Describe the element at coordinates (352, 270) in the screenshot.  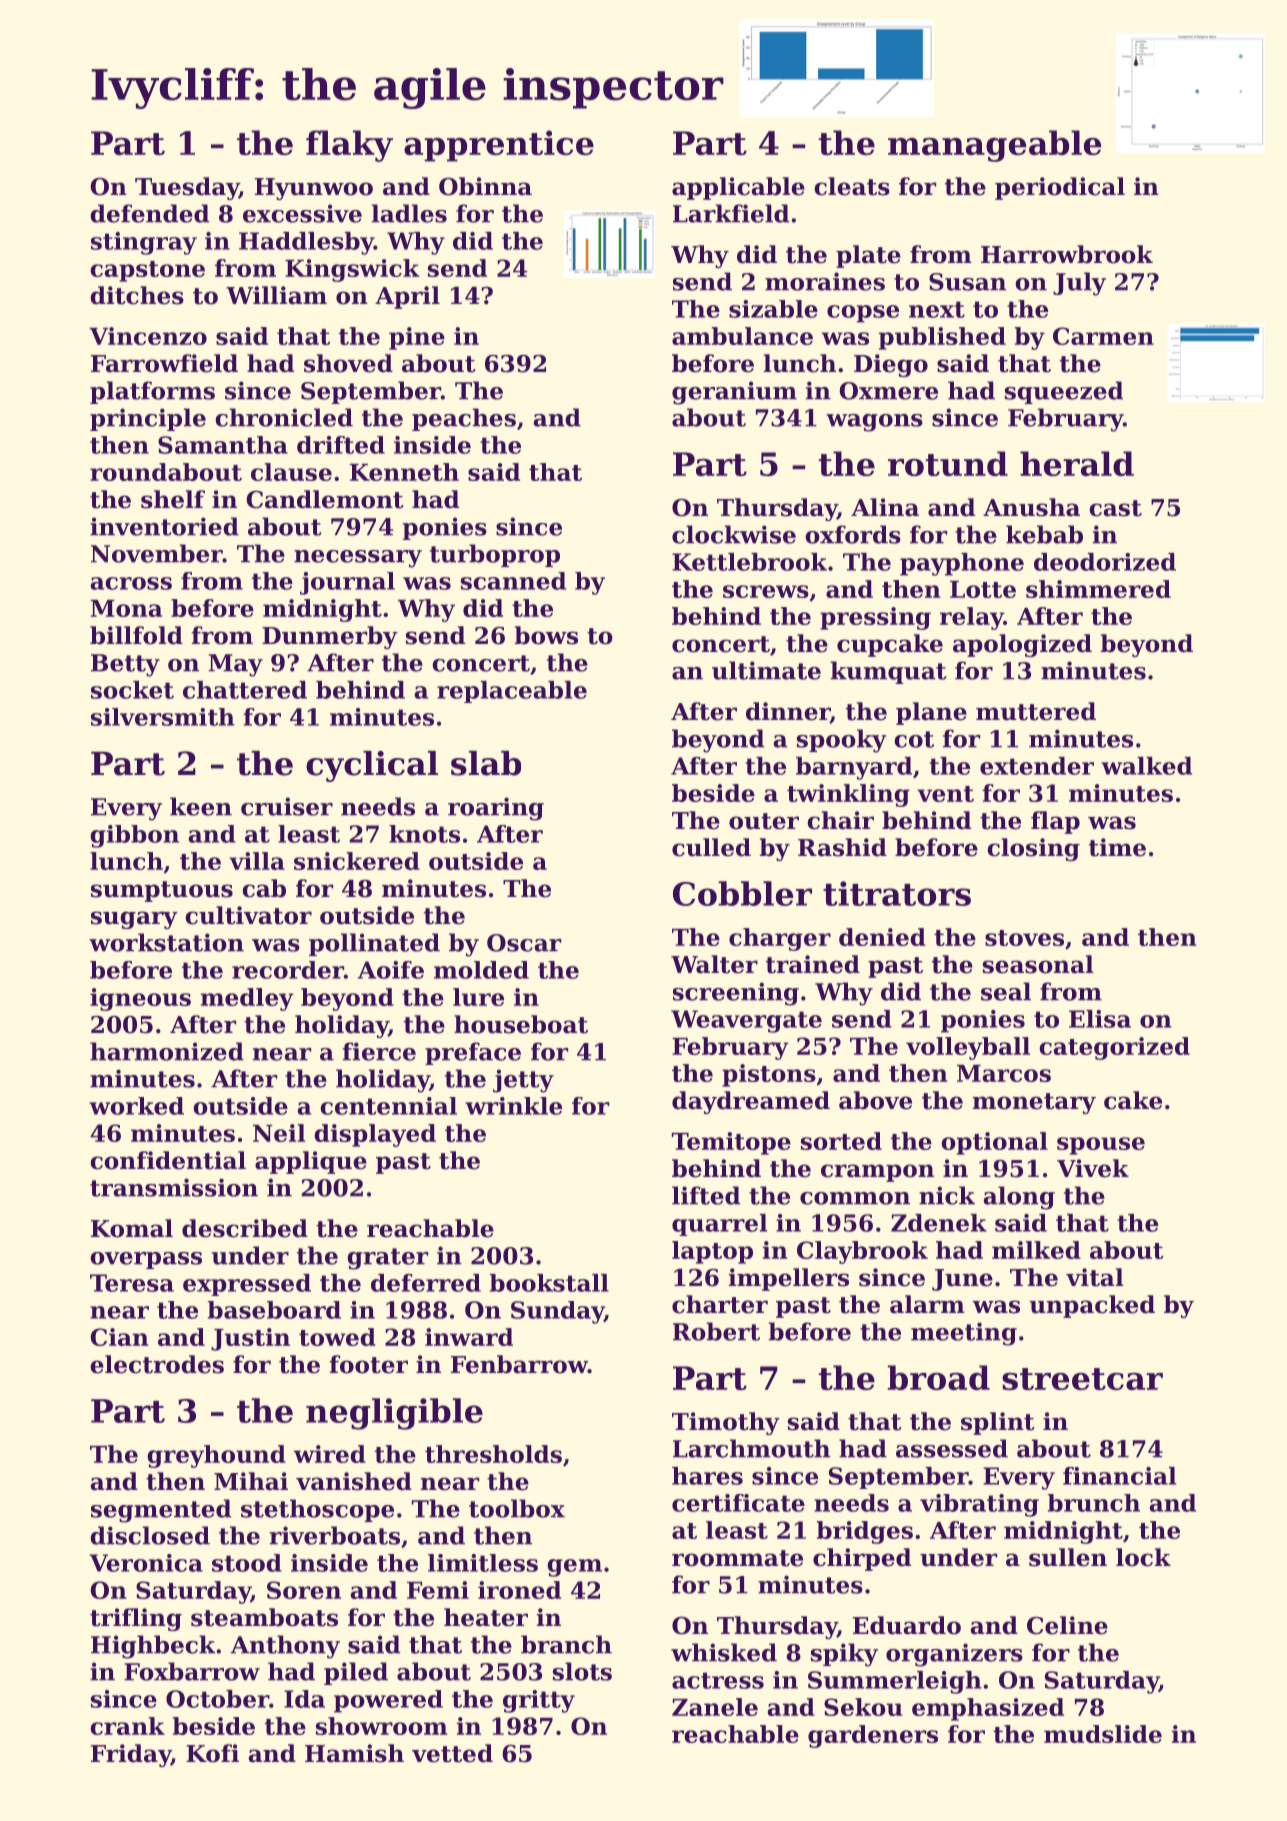
I see `Kingswick` at that location.
